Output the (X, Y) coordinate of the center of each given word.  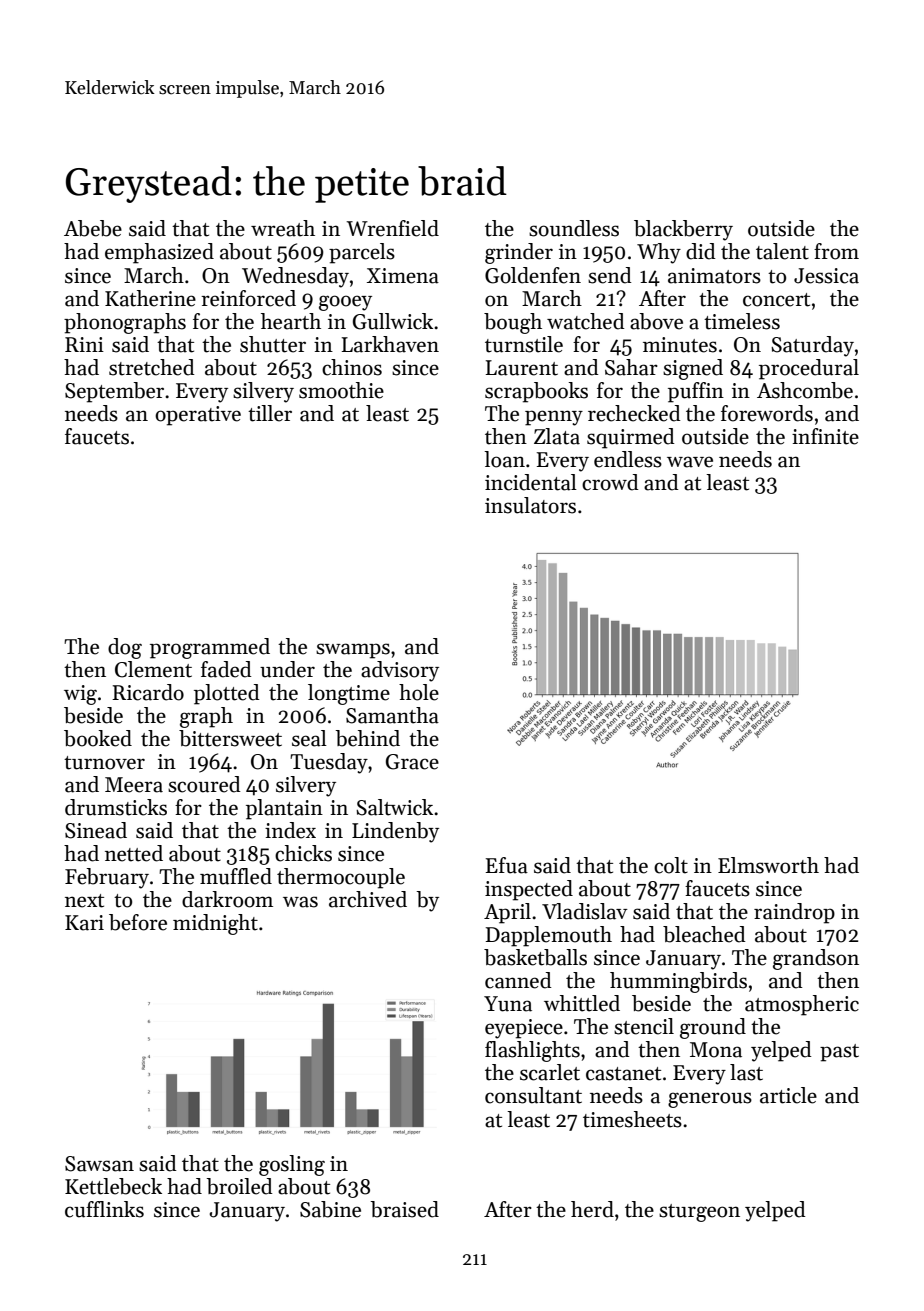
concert (776, 300)
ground (713, 1028)
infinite (825, 436)
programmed (210, 648)
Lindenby (395, 832)
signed (693, 369)
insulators (530, 505)
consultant (533, 1095)
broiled (239, 1186)
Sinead (96, 830)
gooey (345, 303)
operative (198, 416)
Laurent (522, 368)
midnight (215, 924)
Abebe (93, 228)
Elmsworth (768, 865)
